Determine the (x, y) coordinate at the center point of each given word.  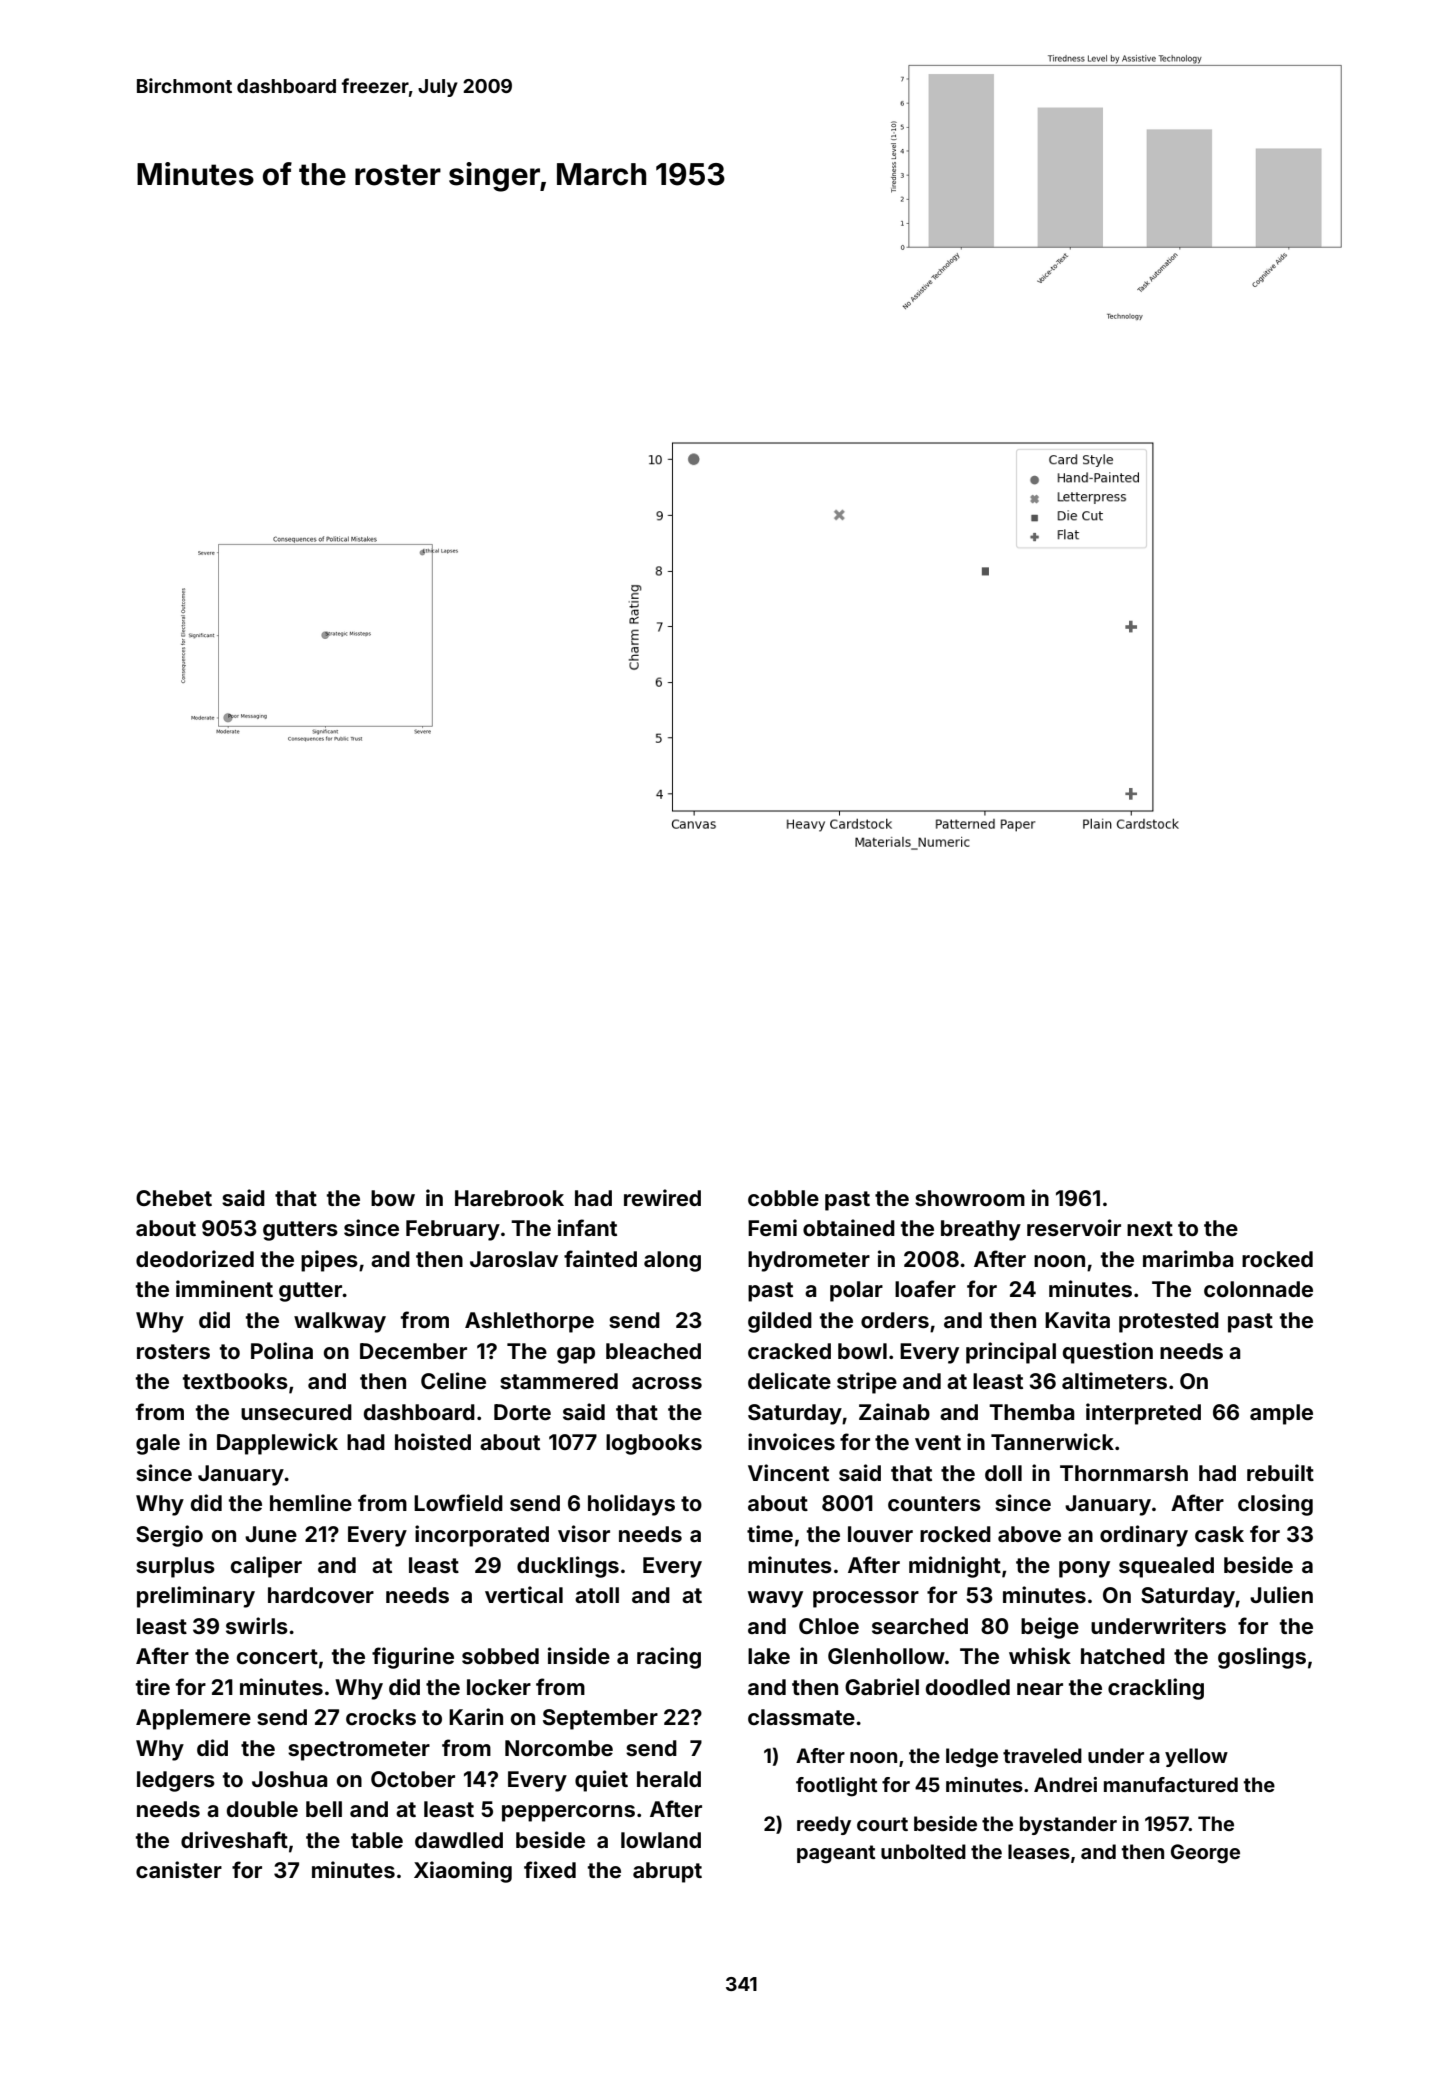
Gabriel (882, 1686)
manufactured (1171, 1784)
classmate (801, 1717)
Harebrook (509, 1198)
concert (277, 1656)
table (377, 1840)
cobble (783, 1198)
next (1150, 1228)
